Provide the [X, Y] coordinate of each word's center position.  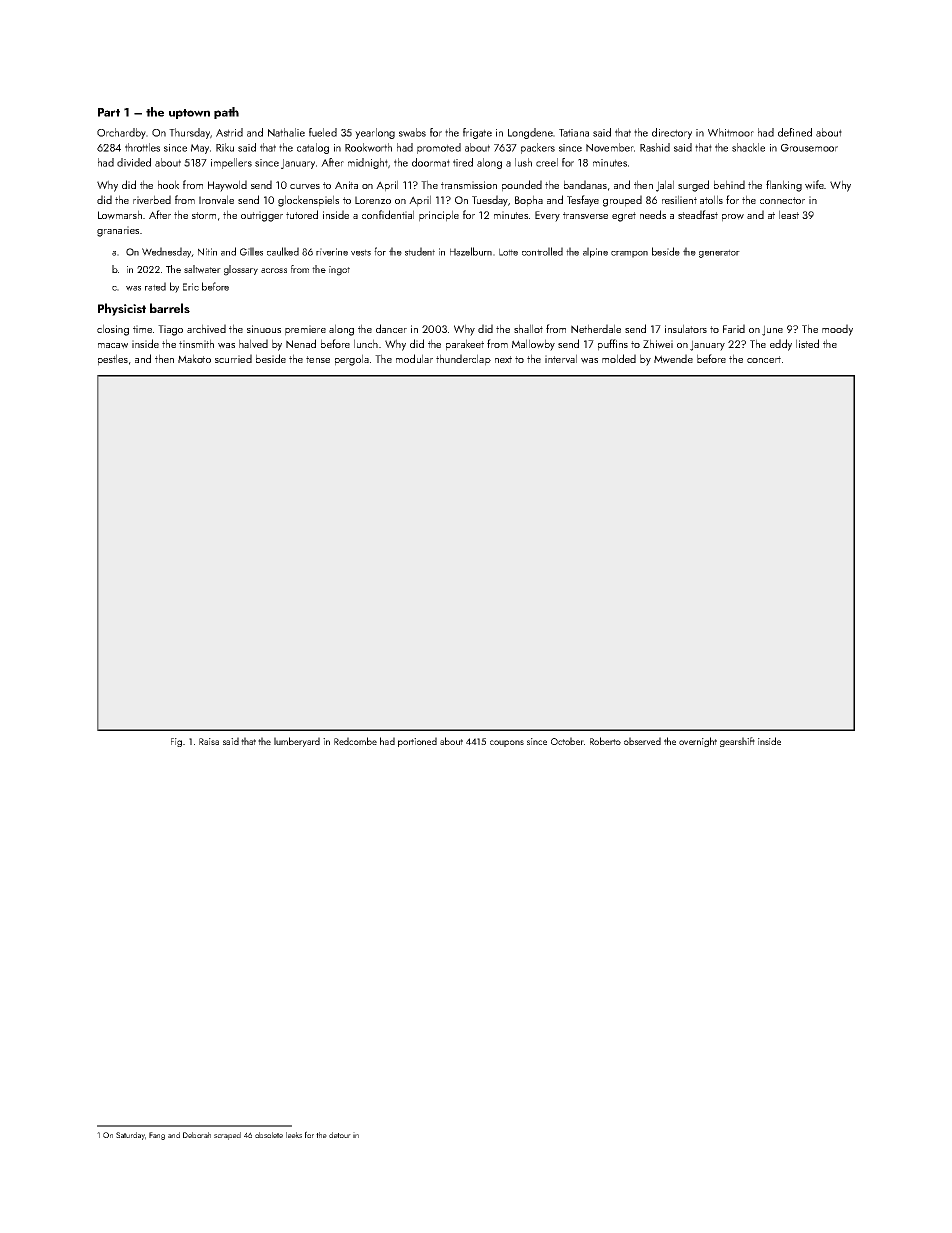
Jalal [665, 186]
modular [414, 358]
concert [764, 359]
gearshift [737, 742]
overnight [698, 742]
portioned [417, 742]
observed [642, 741]
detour [340, 1135]
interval [561, 358]
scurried [233, 358]
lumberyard [297, 742]
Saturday [130, 1136]
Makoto [194, 358]
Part [109, 112]
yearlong [375, 133]
